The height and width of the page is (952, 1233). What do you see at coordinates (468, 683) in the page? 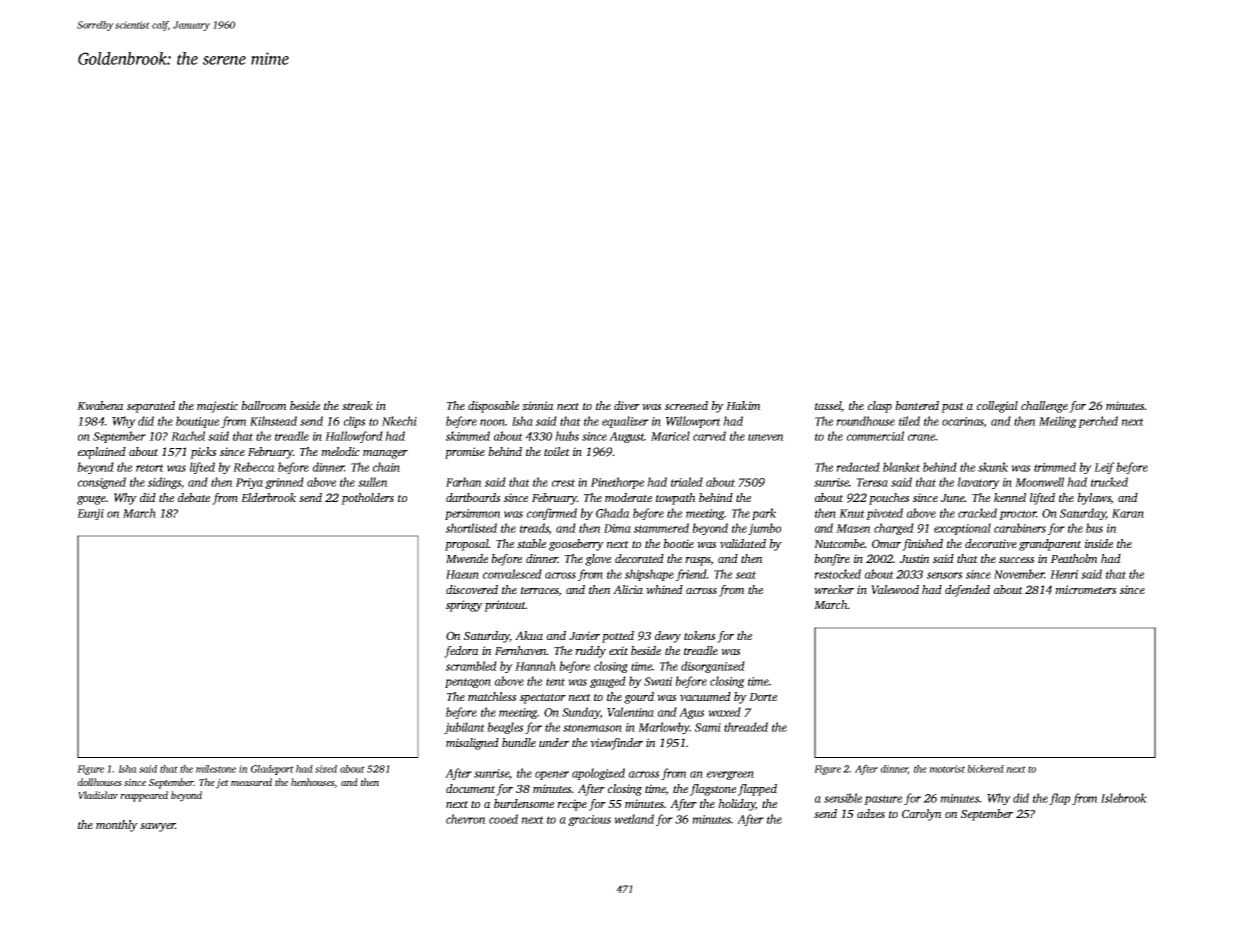
I see `pentagon` at bounding box center [468, 683].
